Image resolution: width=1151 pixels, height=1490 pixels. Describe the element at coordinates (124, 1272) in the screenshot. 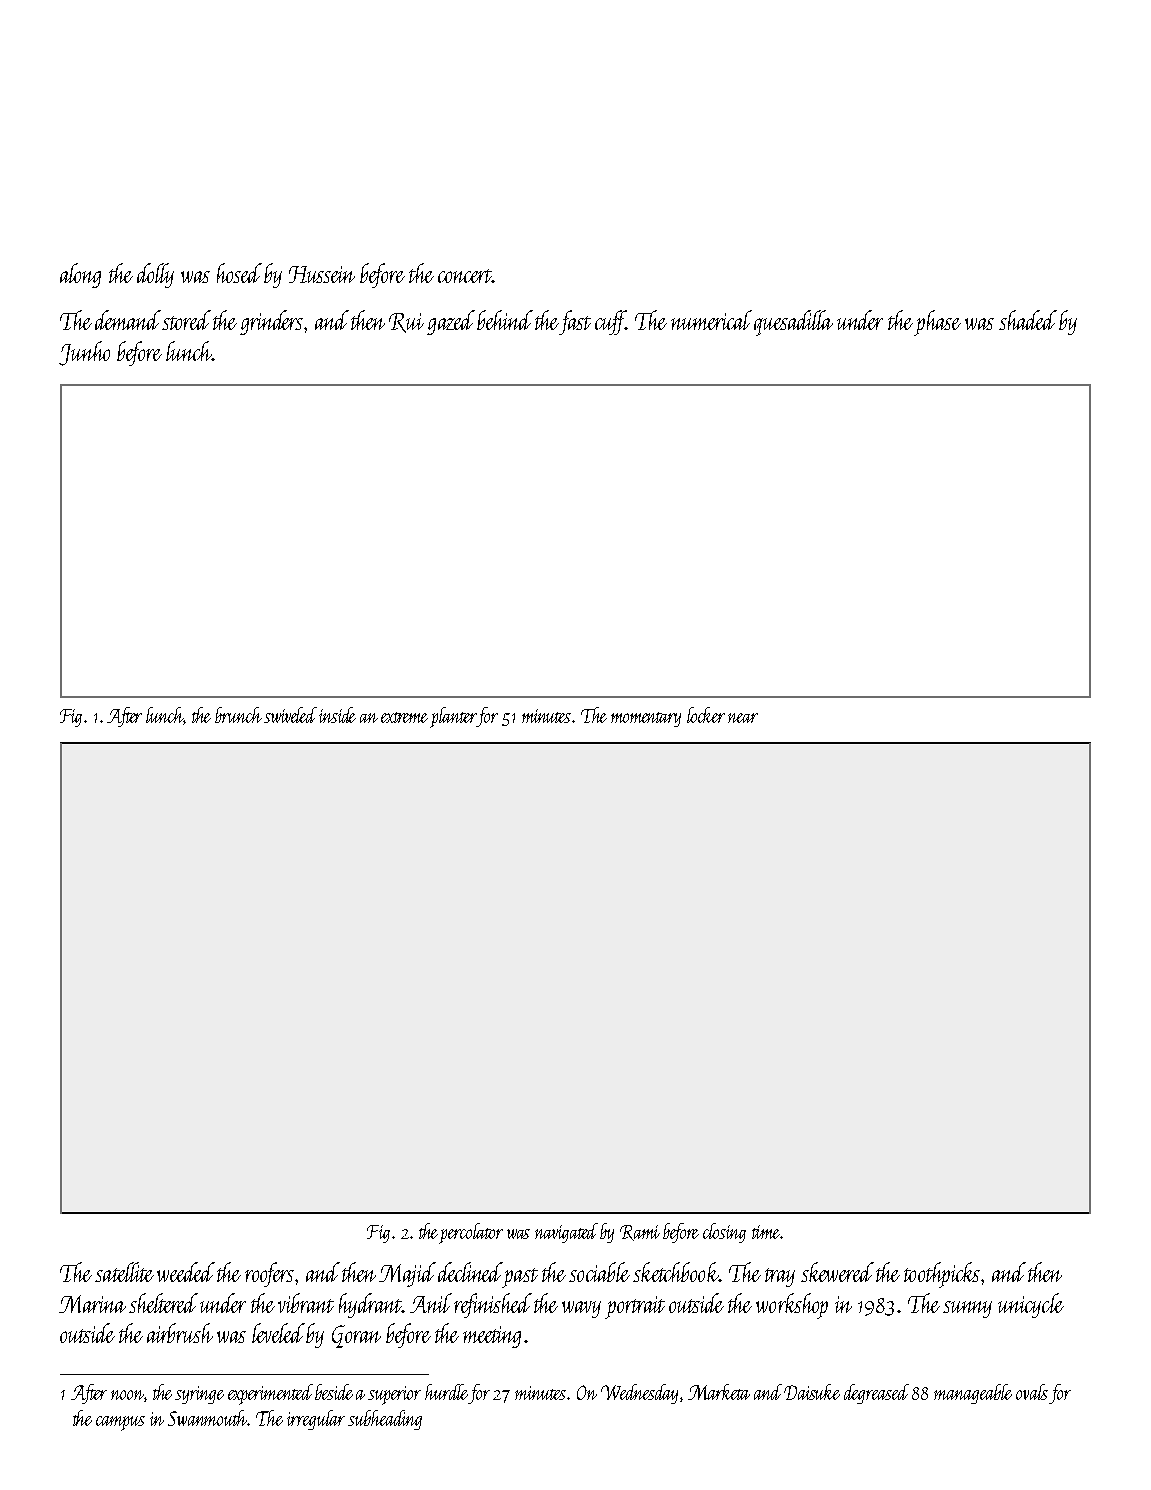

I see `satellite` at that location.
